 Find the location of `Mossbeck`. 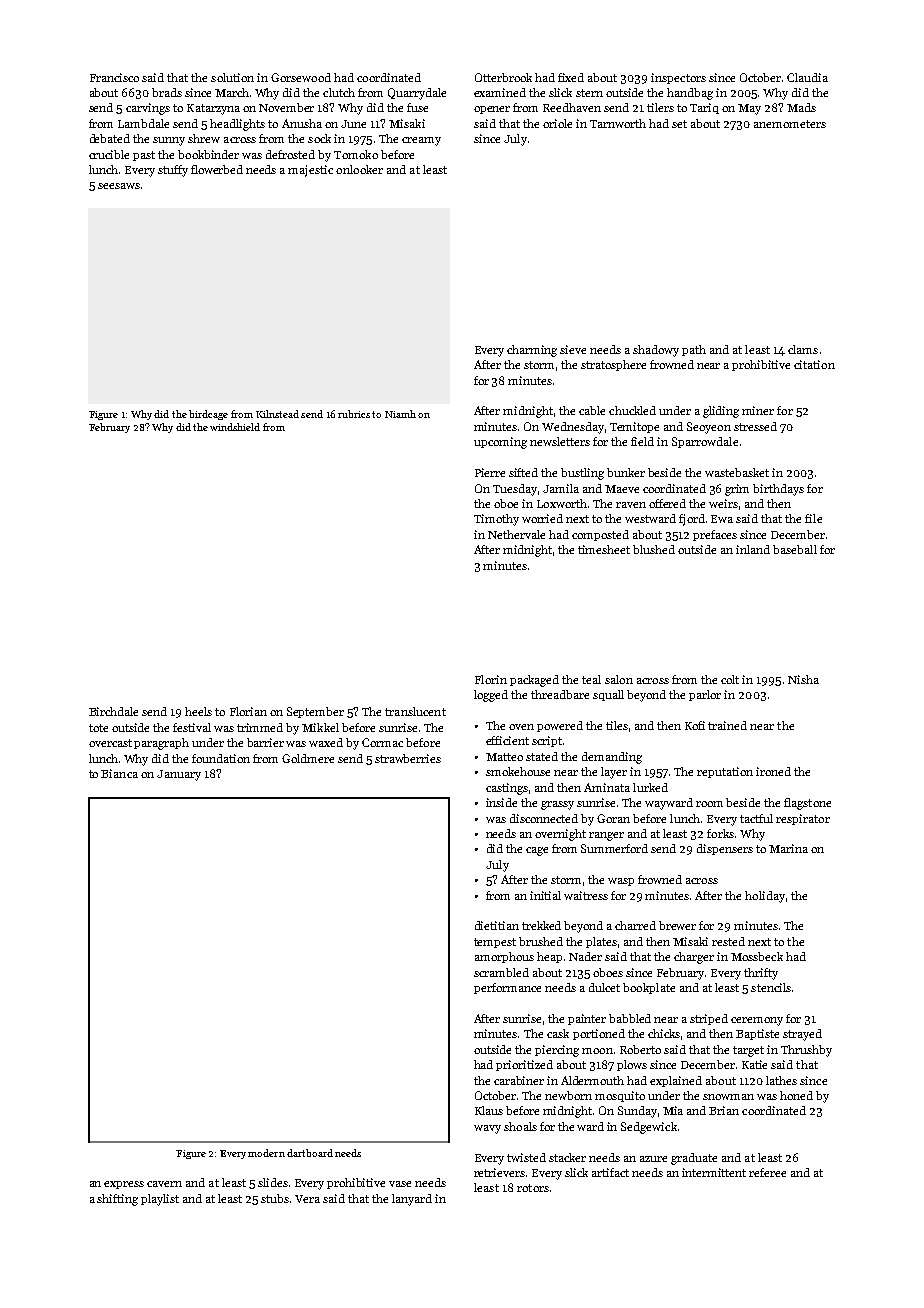

Mossbeck is located at coordinates (757, 956).
